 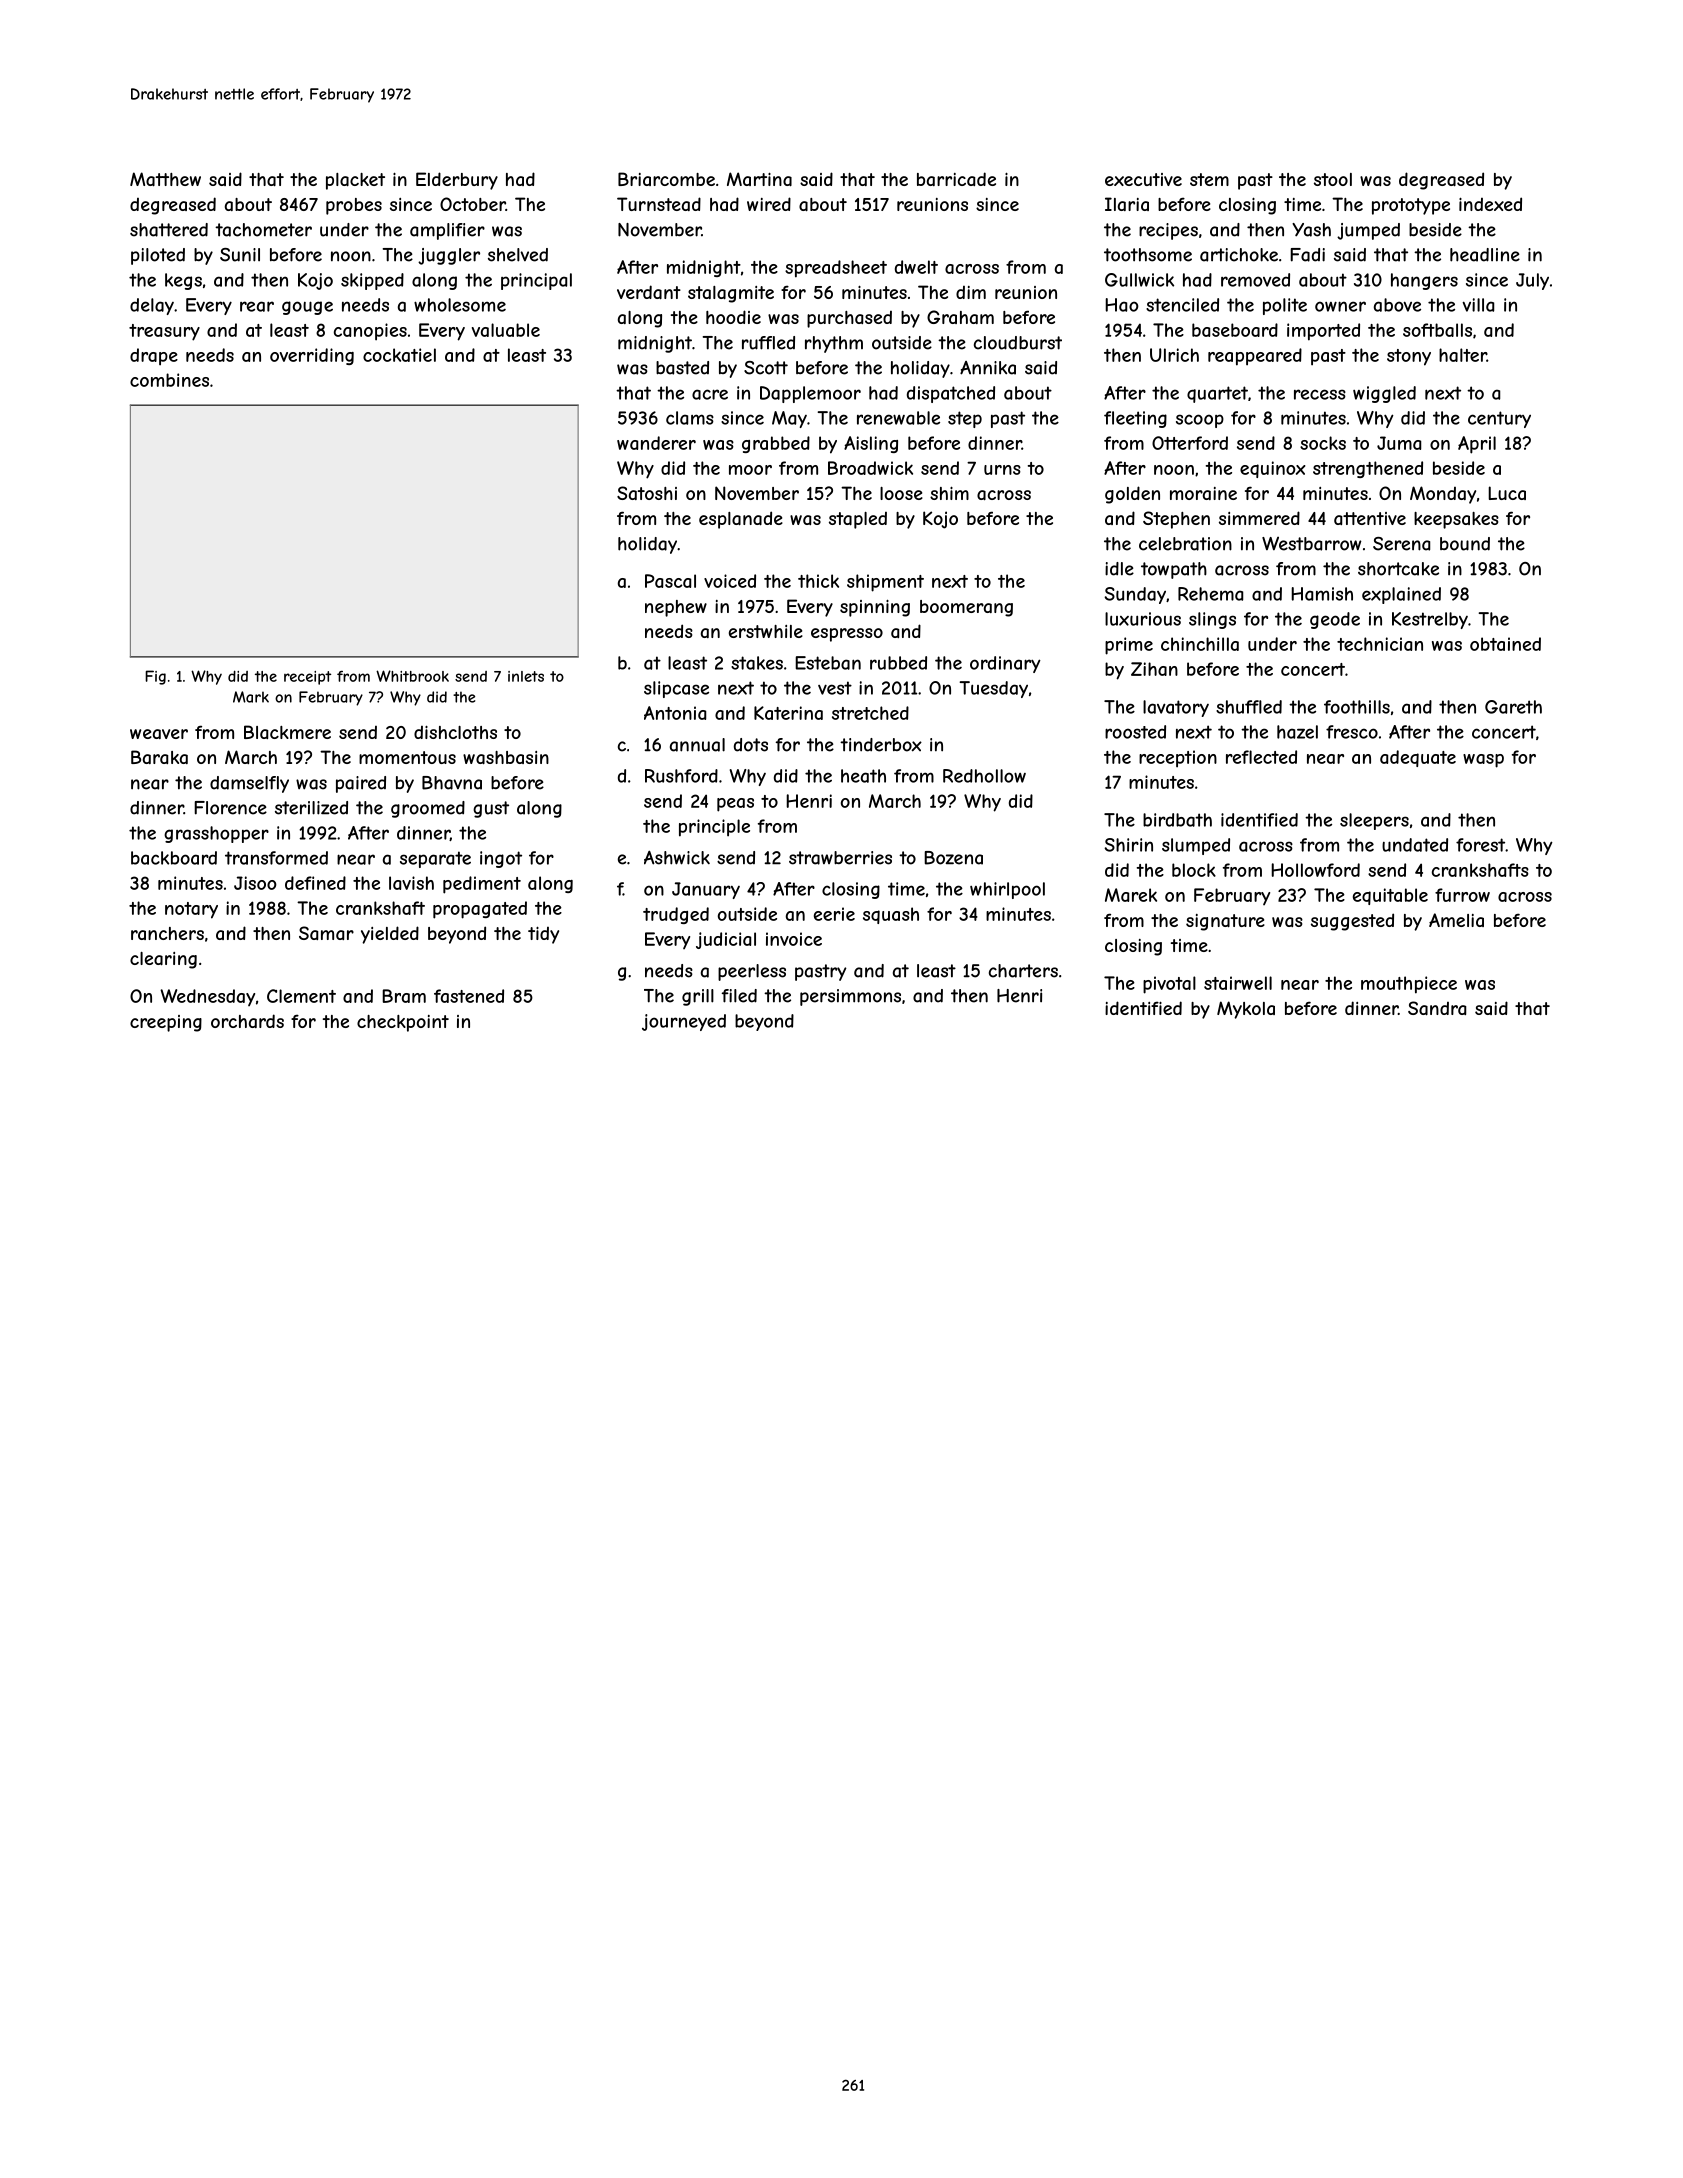 I want to click on wholesome, so click(x=460, y=305).
